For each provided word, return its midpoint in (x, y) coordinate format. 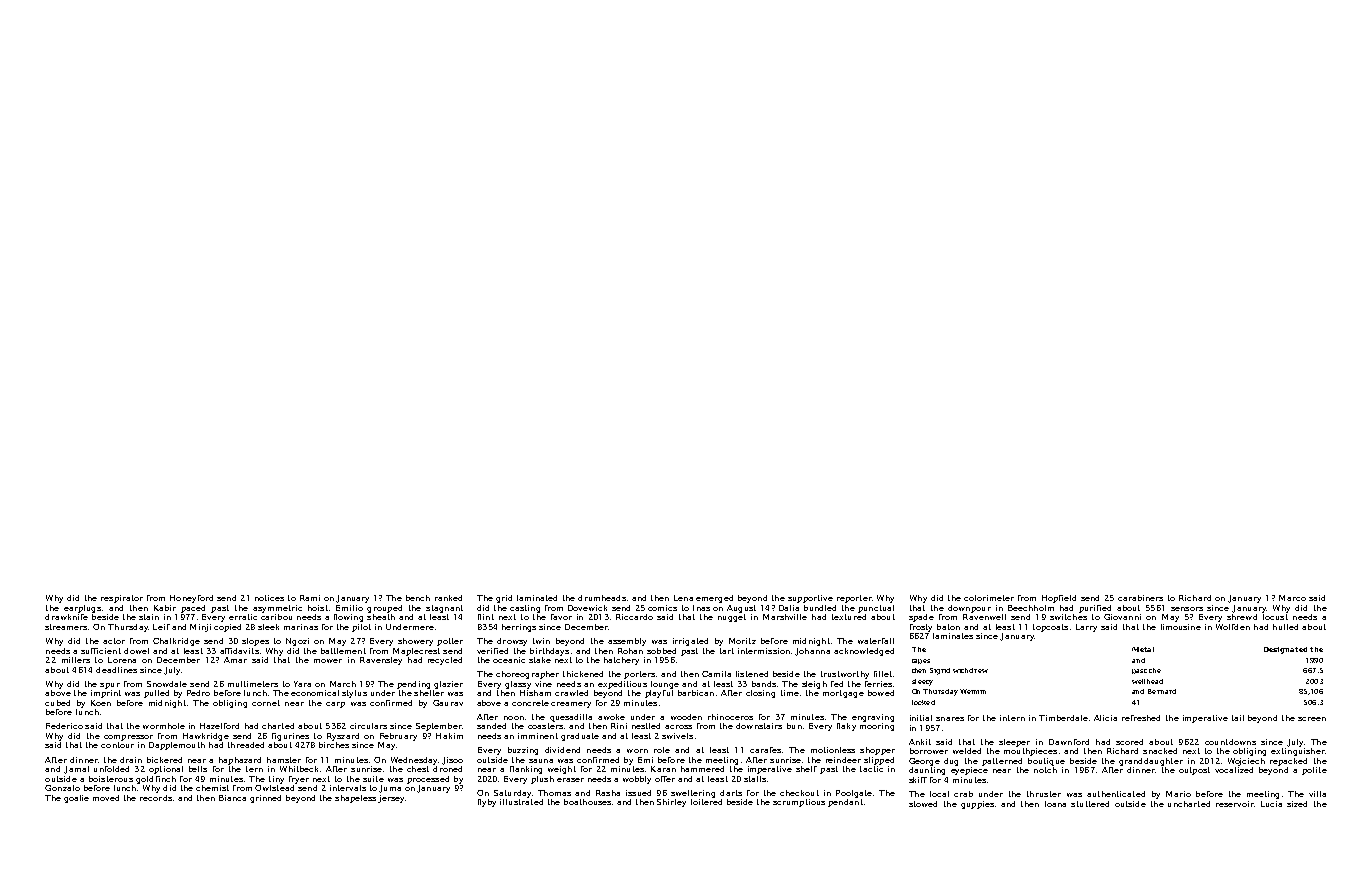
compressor (128, 738)
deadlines (116, 670)
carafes (765, 750)
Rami (310, 598)
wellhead (1147, 681)
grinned (265, 799)
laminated (537, 598)
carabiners (1140, 598)
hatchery (621, 661)
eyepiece (969, 771)
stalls (755, 779)
